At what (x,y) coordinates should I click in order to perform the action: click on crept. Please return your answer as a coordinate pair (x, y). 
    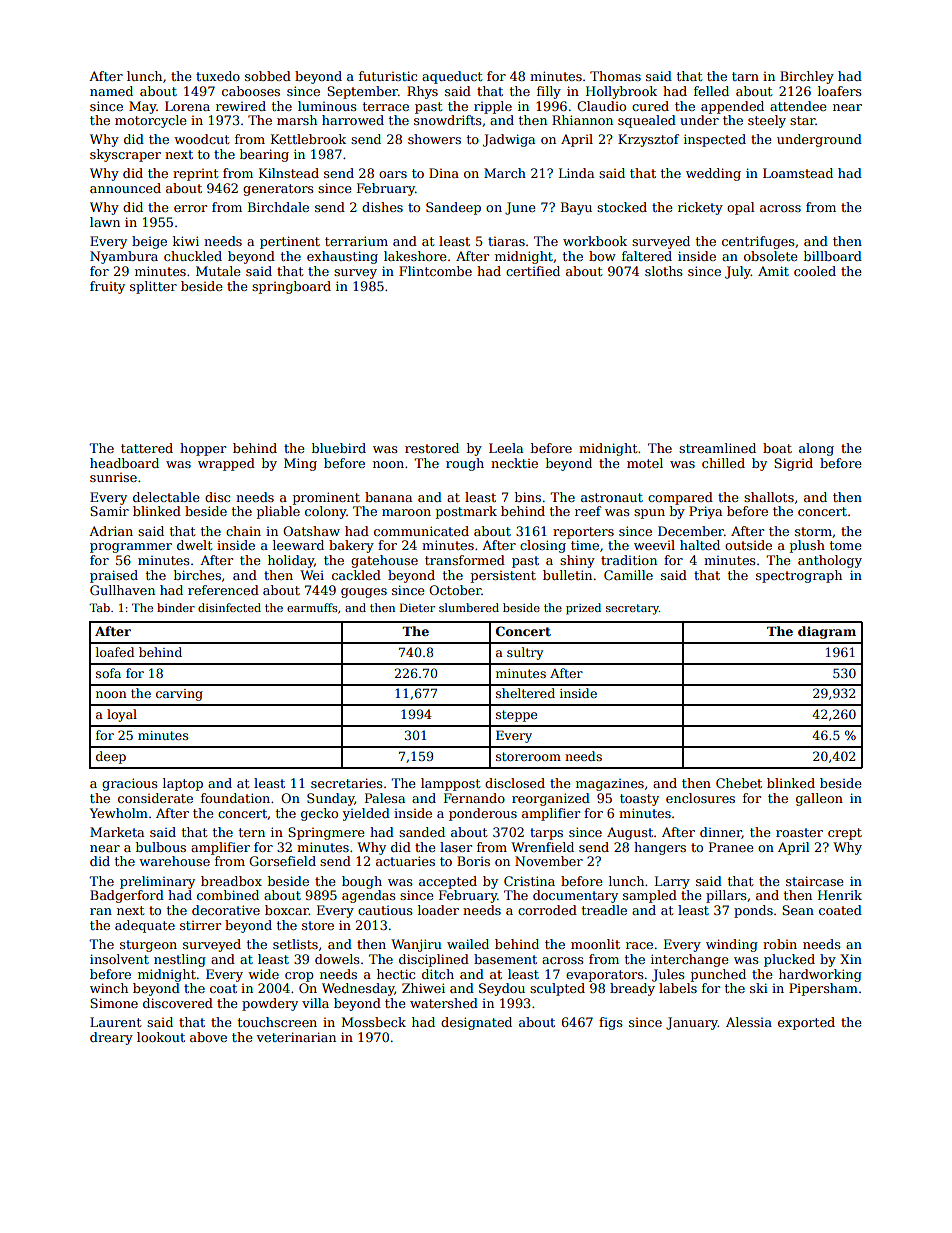
    Looking at the image, I should click on (845, 834).
